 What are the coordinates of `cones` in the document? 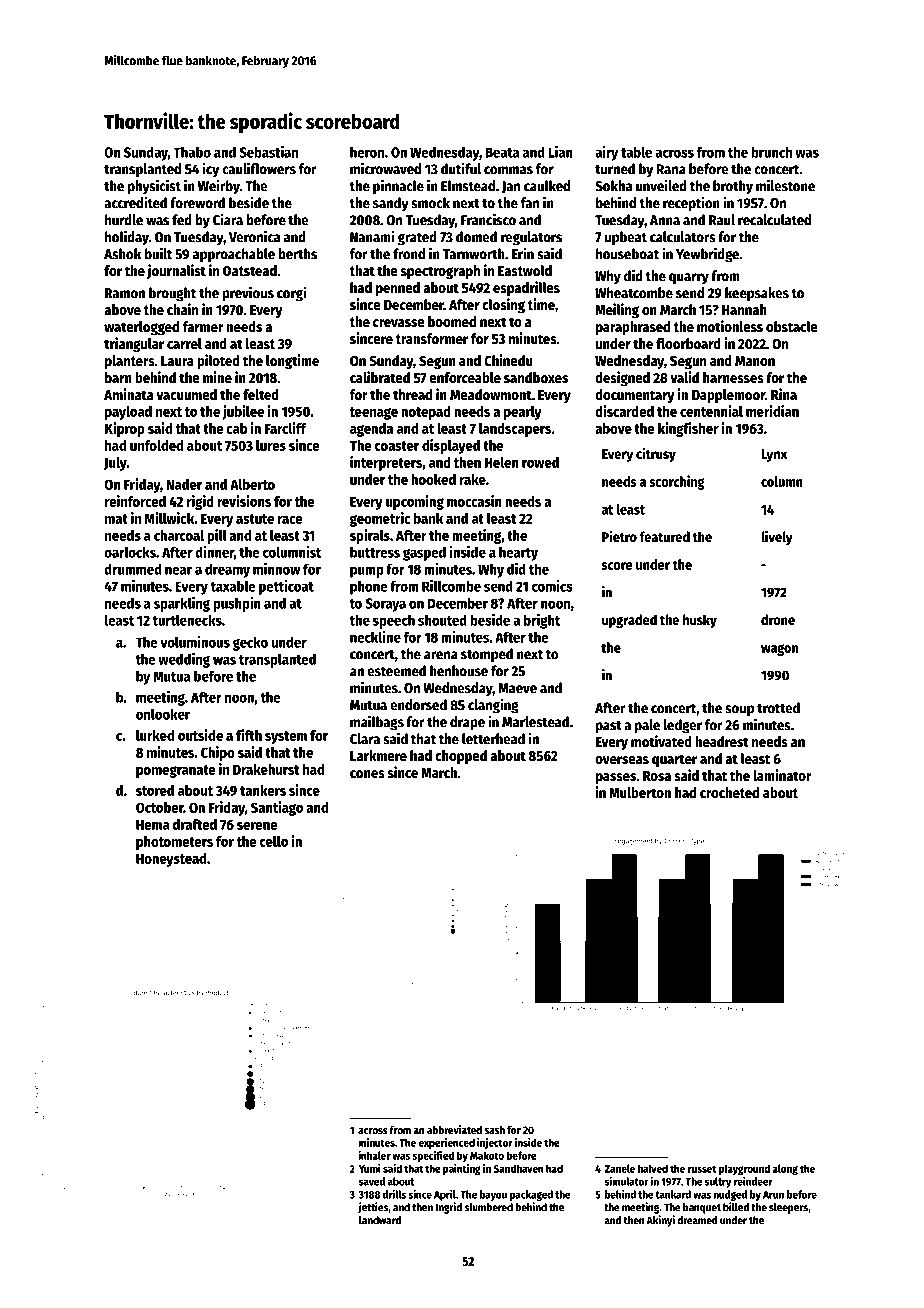 It's located at (367, 774).
